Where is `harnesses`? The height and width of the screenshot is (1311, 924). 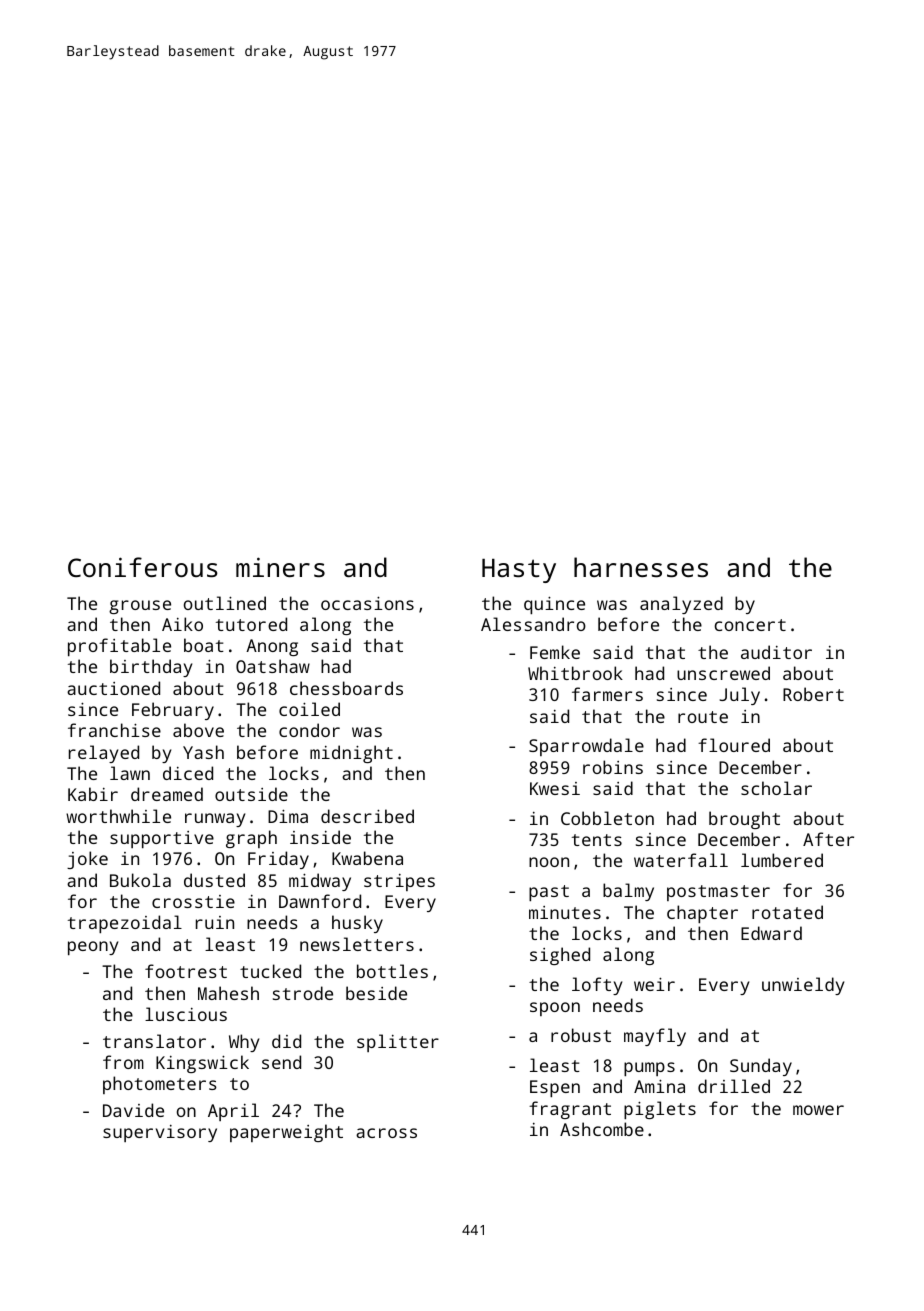
harnesses is located at coordinates (641, 567).
